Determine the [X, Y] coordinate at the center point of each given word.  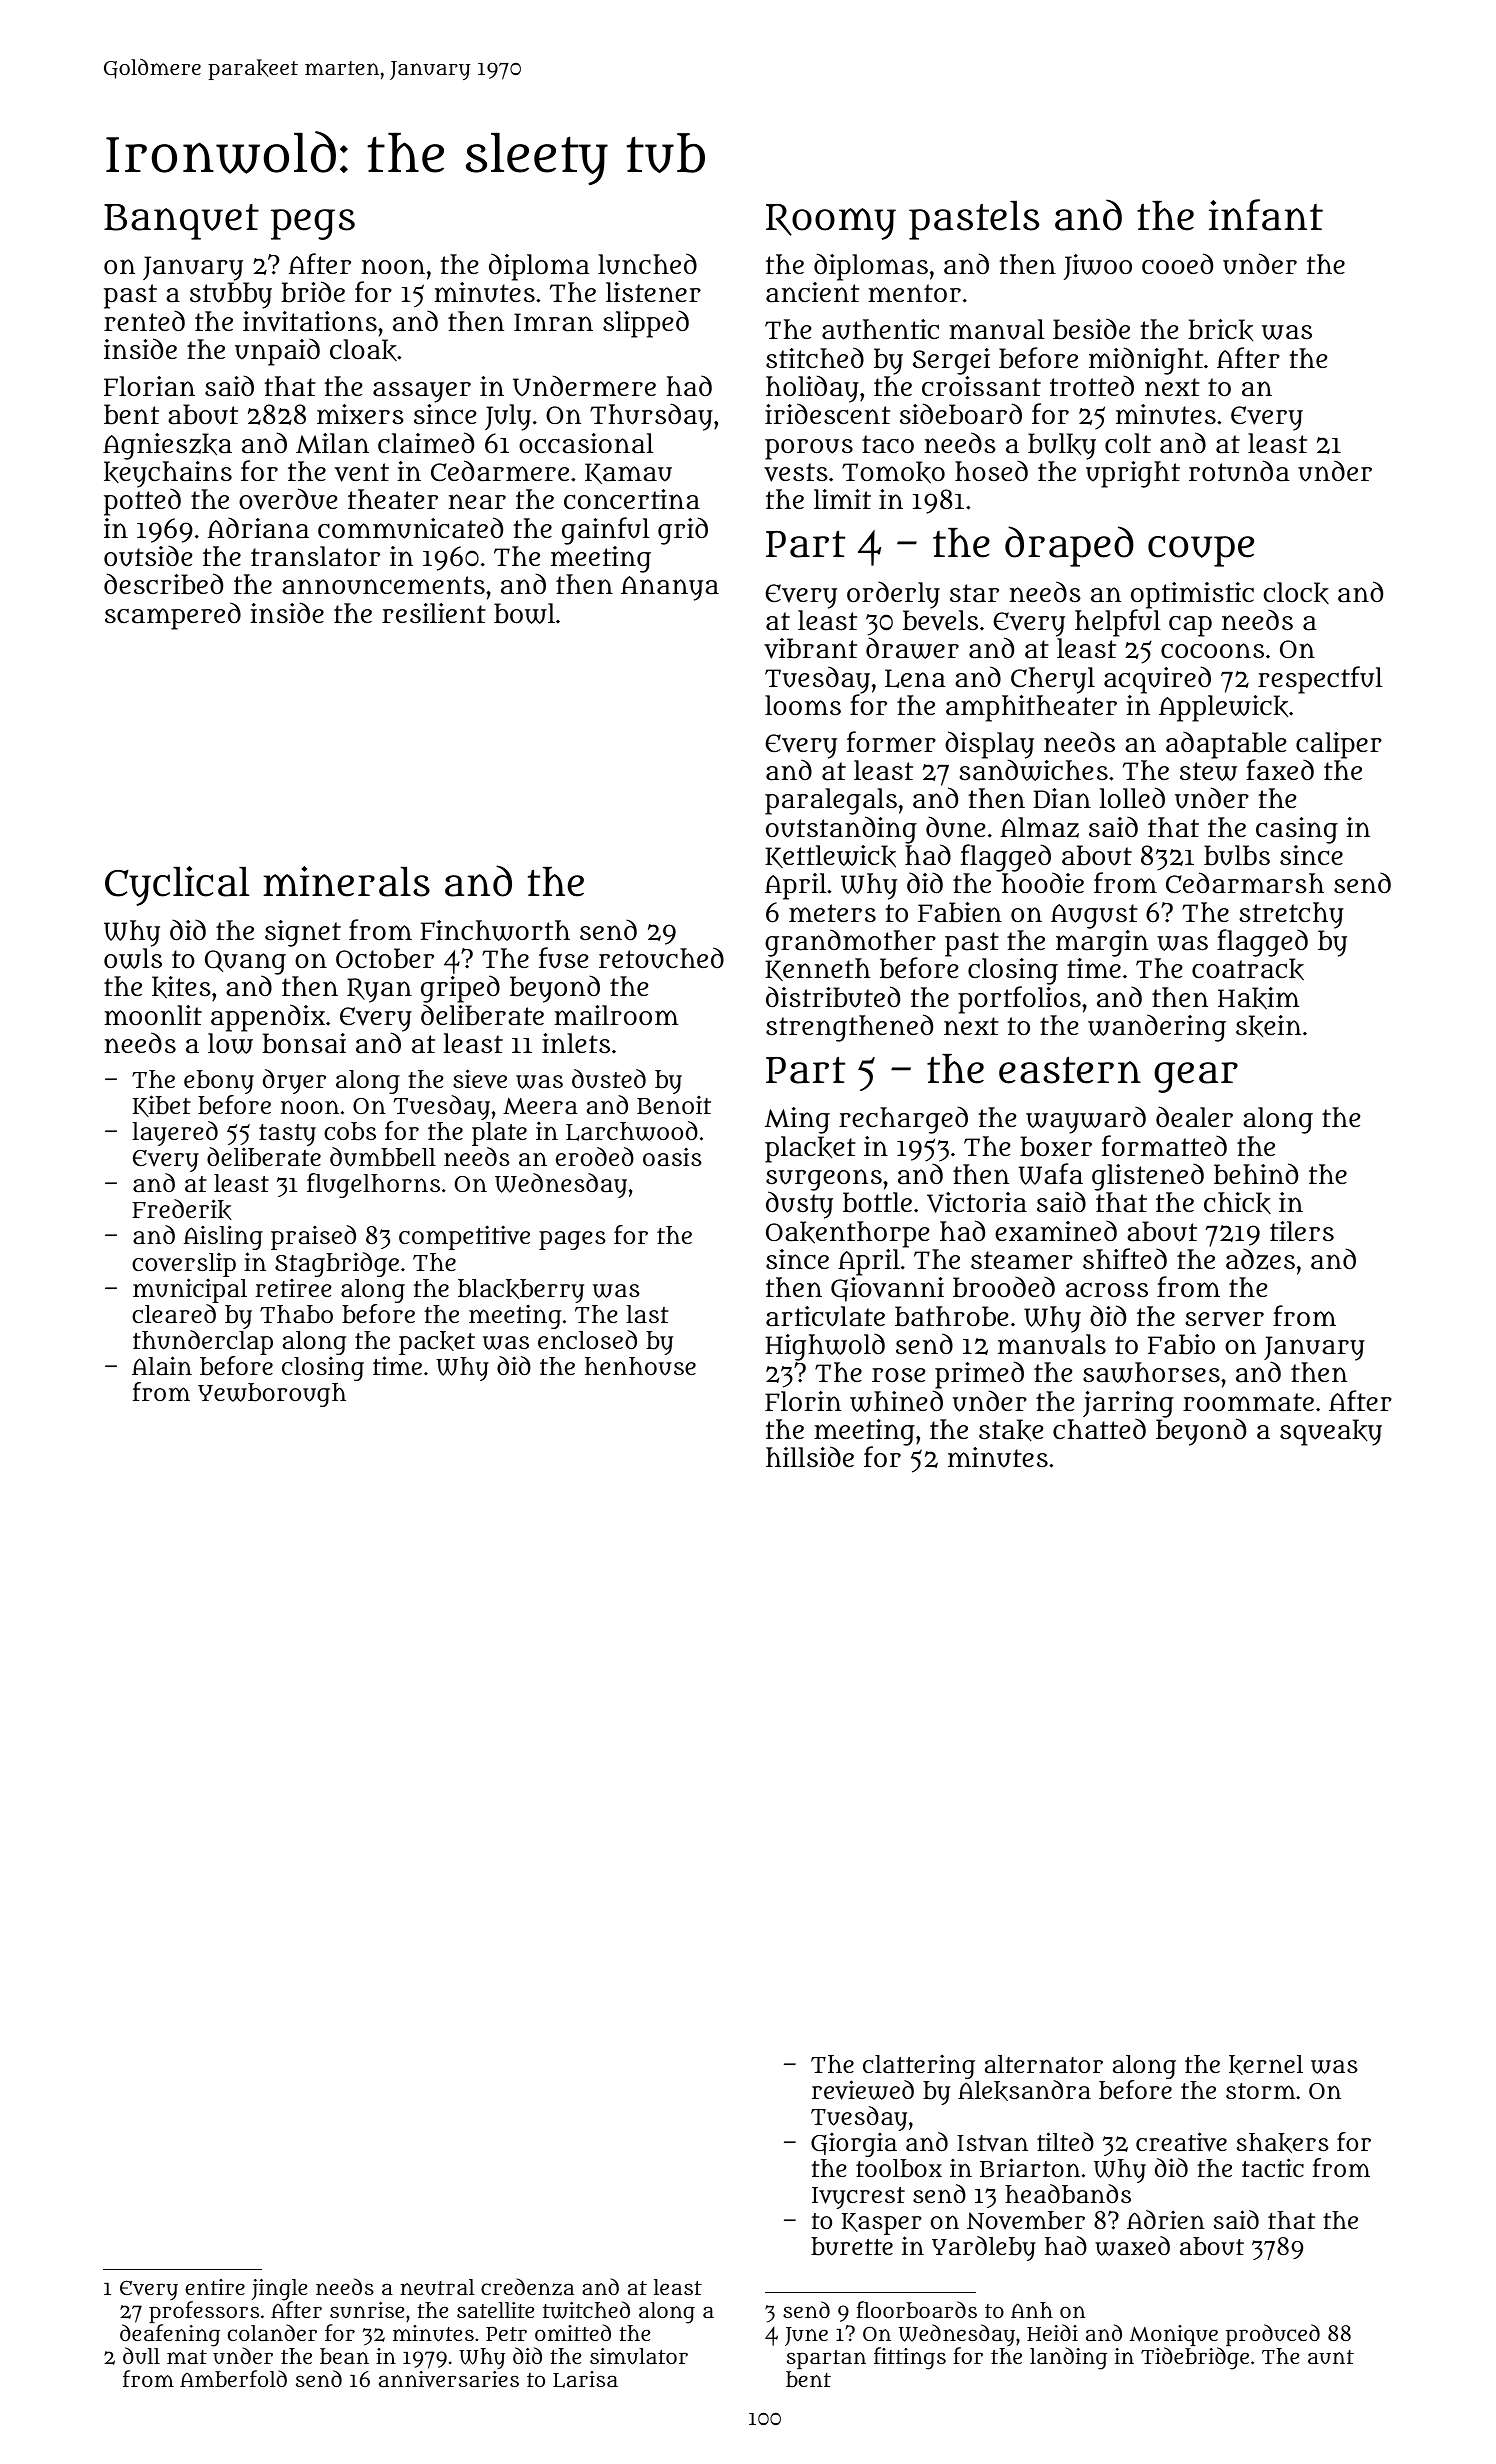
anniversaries [449, 2379]
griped [460, 989]
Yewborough [272, 1395]
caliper [1339, 745]
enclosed [587, 1339]
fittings [910, 2358]
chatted [1099, 1429]
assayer [422, 392]
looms [803, 705]
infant [1266, 215]
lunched [647, 264]
